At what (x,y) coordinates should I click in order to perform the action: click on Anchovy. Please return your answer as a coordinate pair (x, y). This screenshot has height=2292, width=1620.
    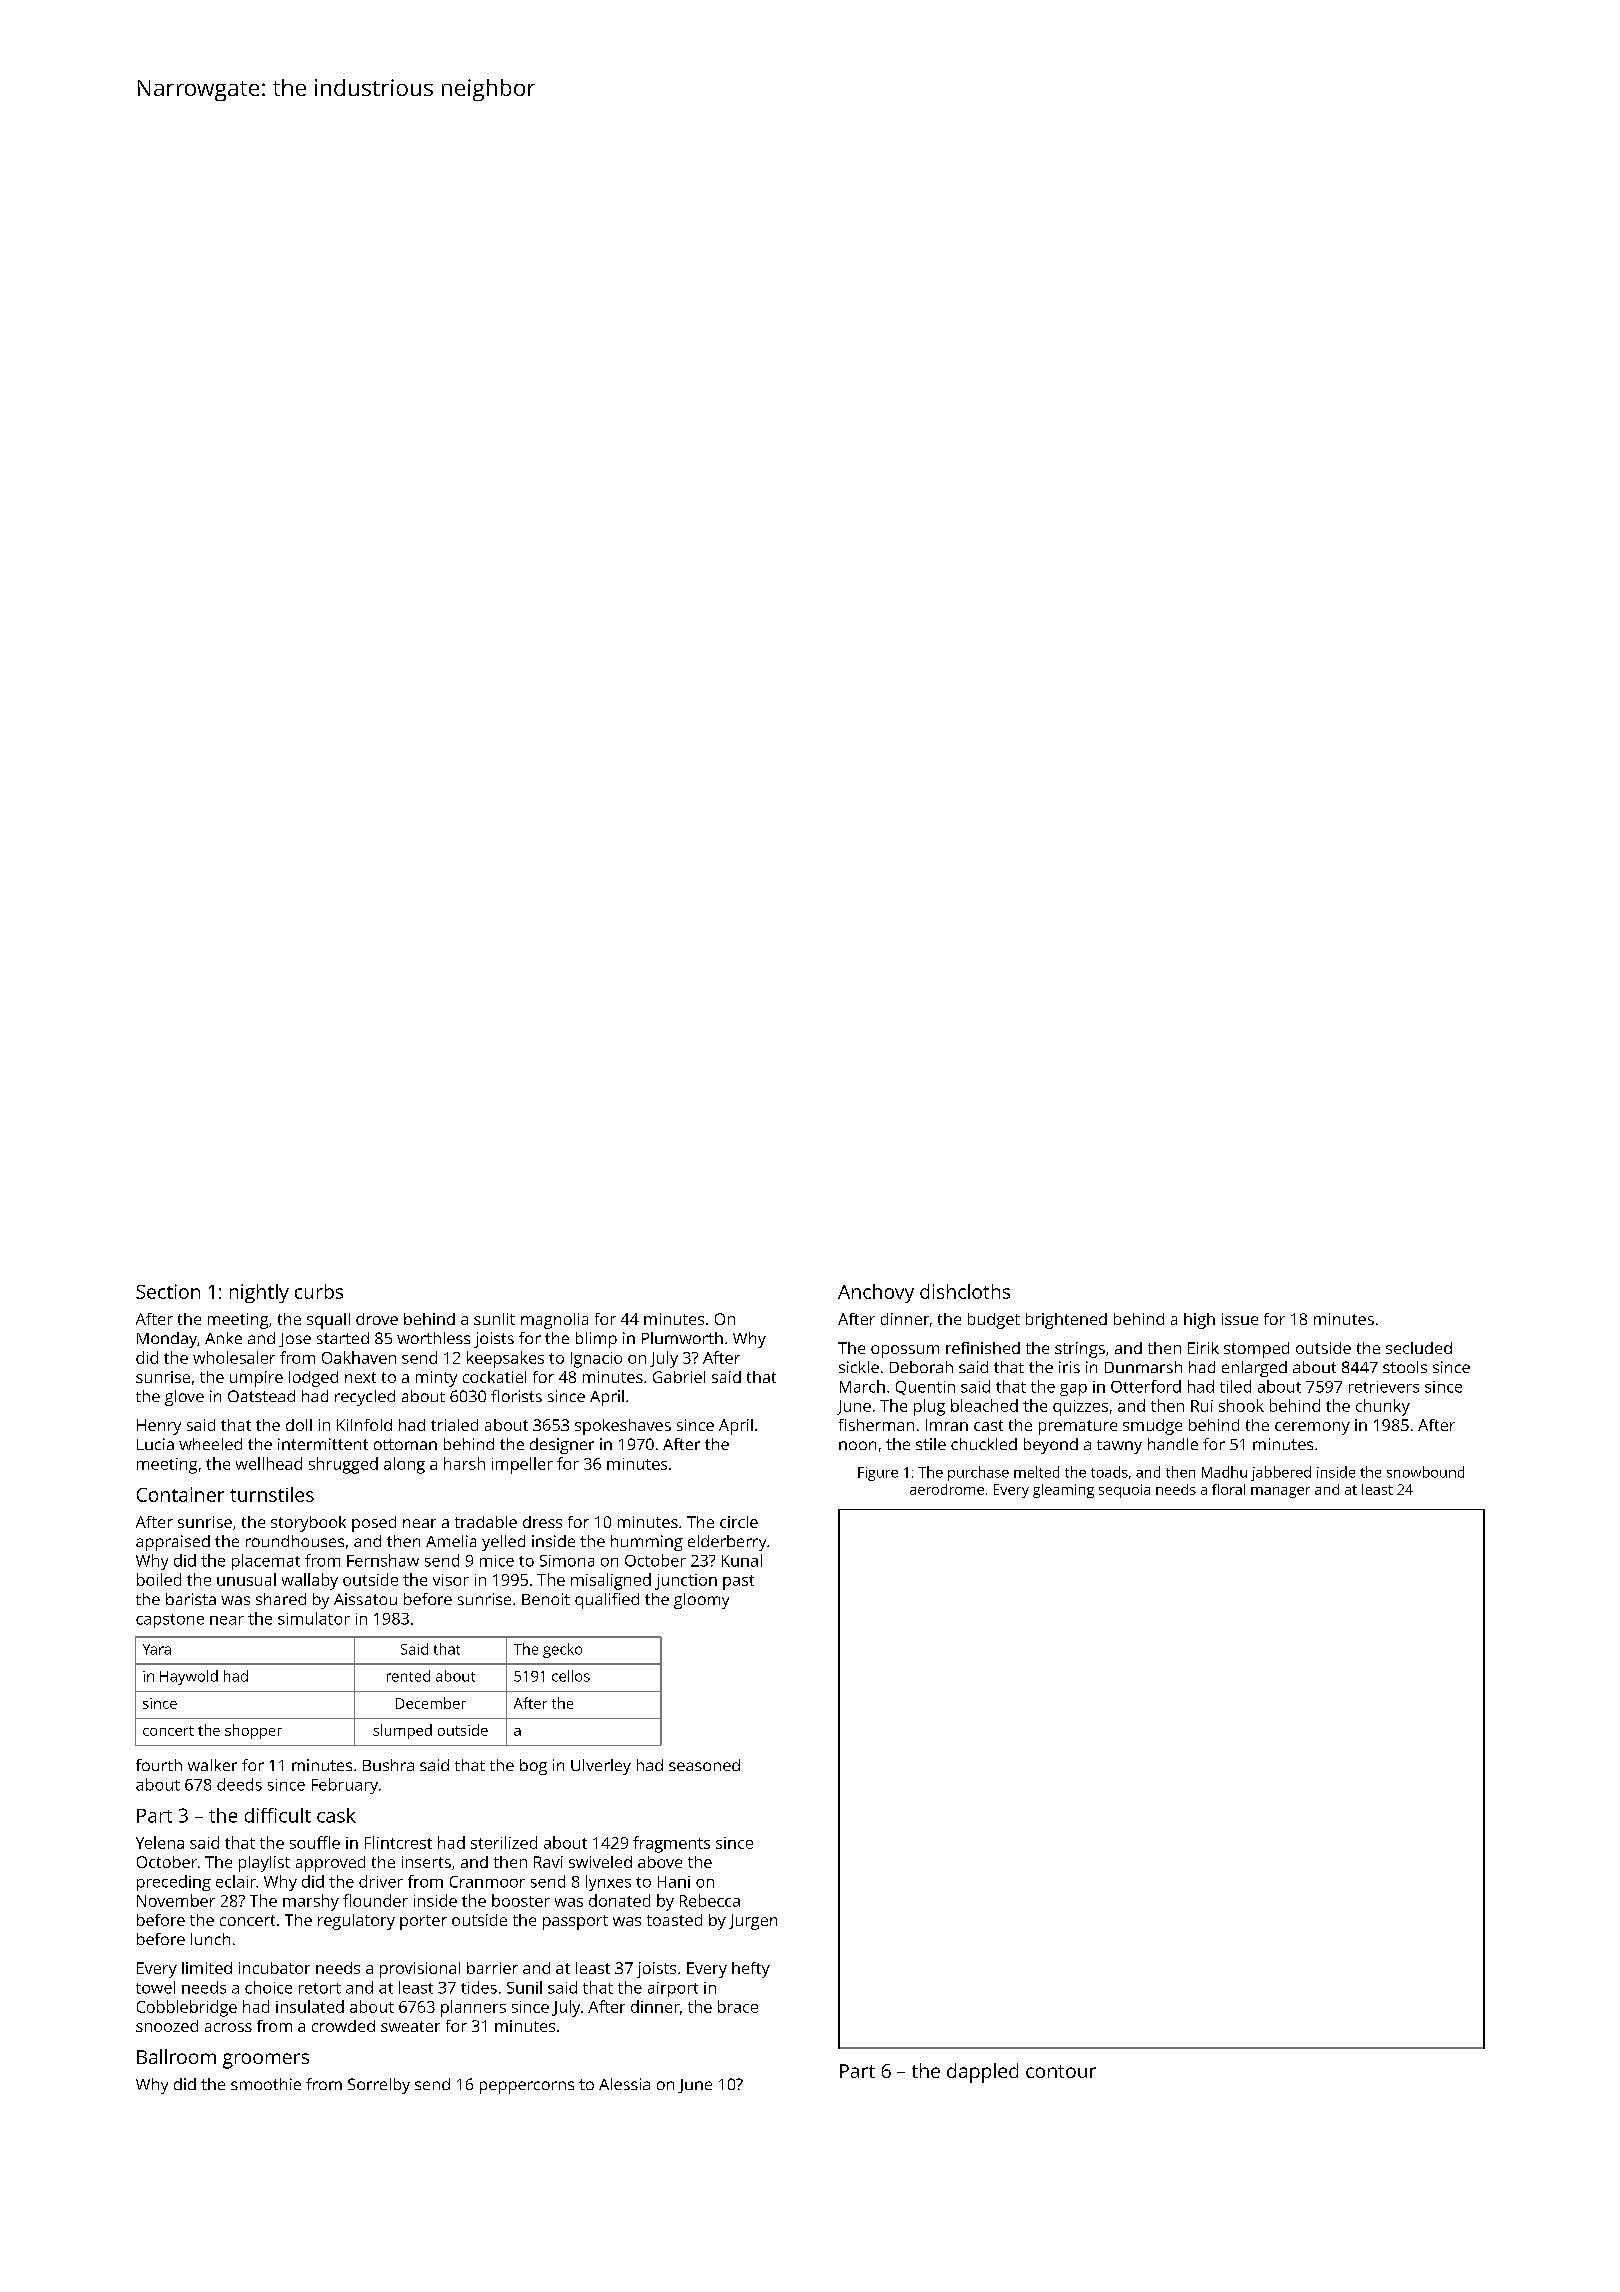
    Looking at the image, I should click on (876, 1293).
